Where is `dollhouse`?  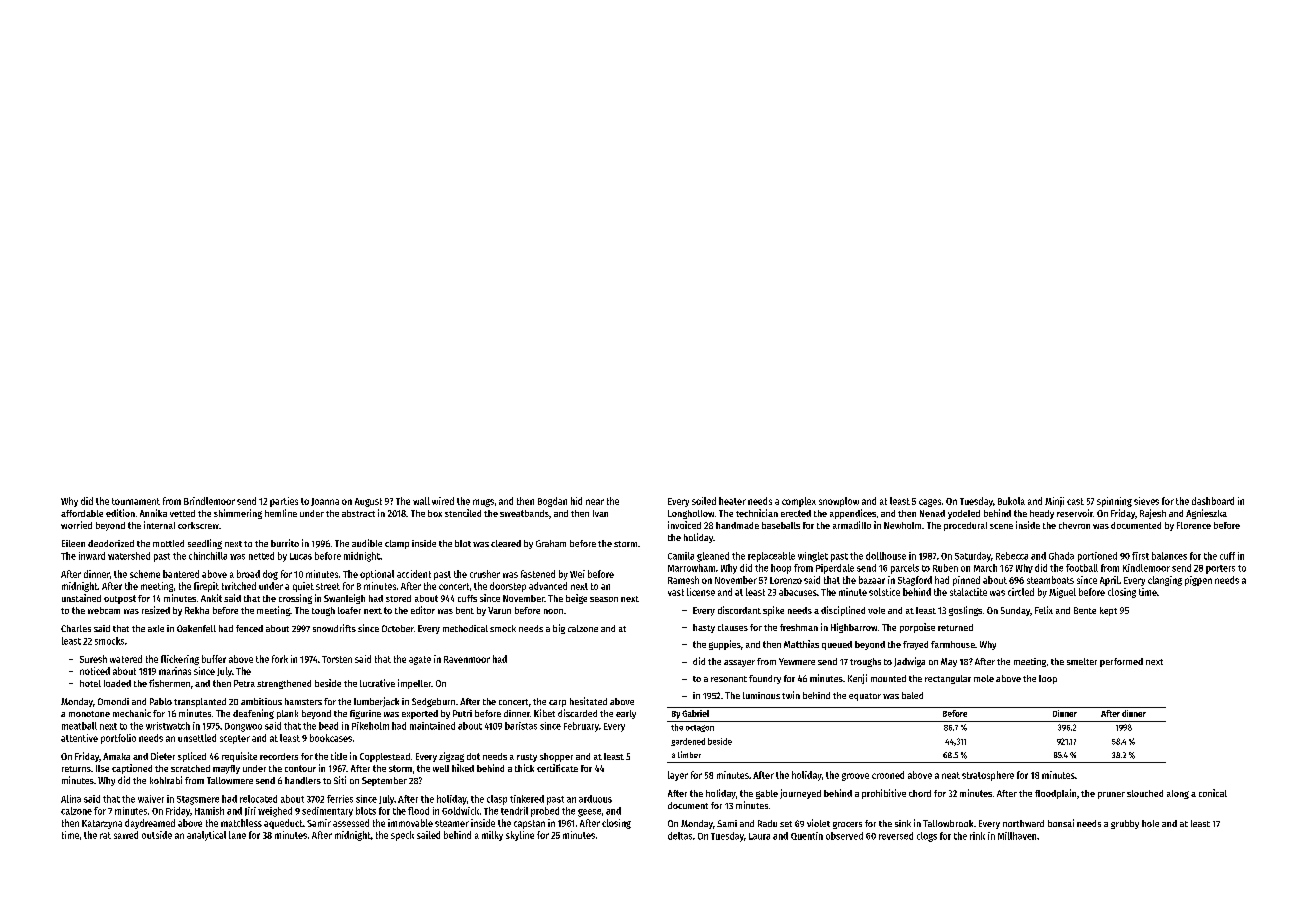
dollhouse is located at coordinates (886, 556).
